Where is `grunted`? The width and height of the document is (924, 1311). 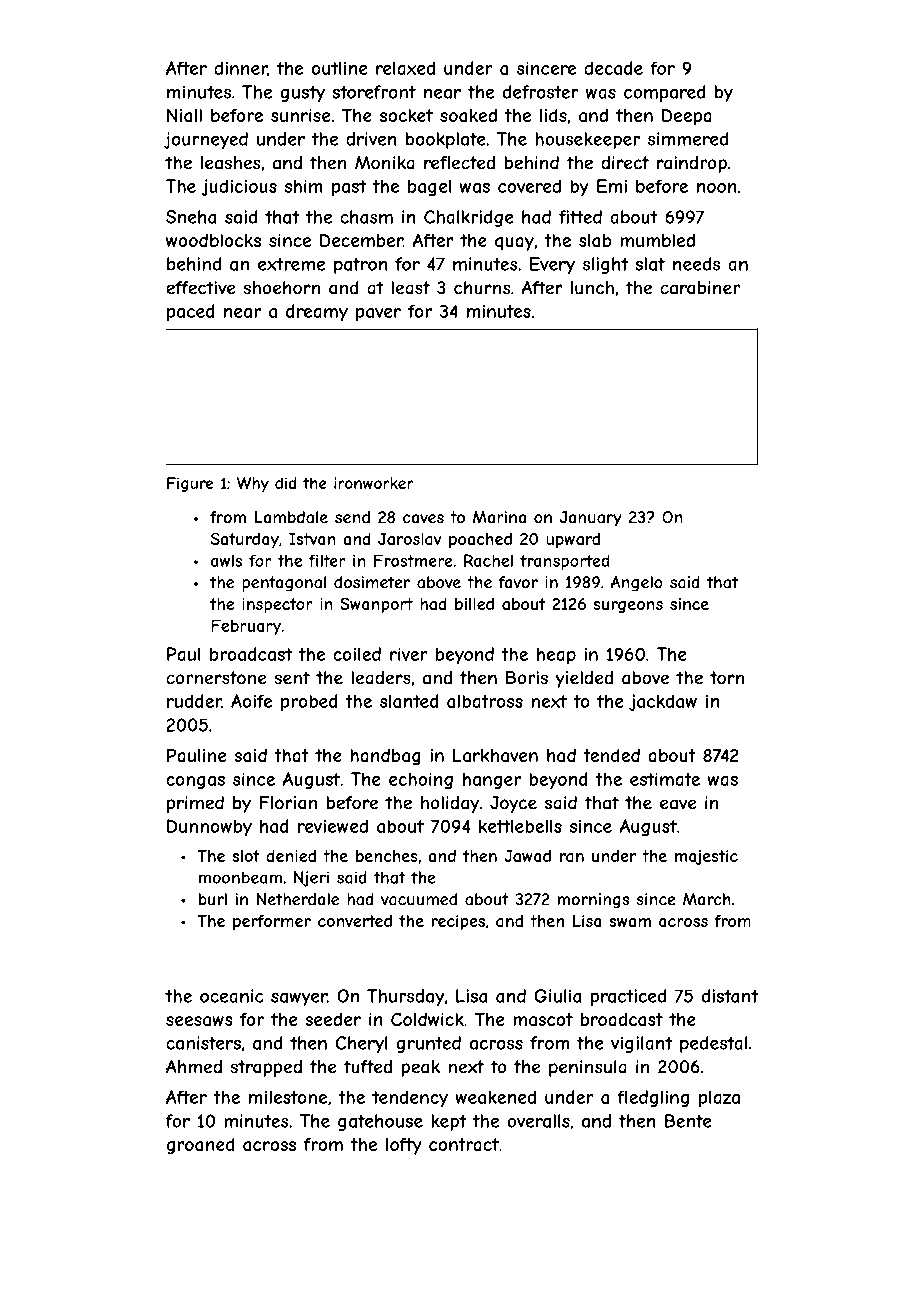 grunted is located at coordinates (428, 1044).
